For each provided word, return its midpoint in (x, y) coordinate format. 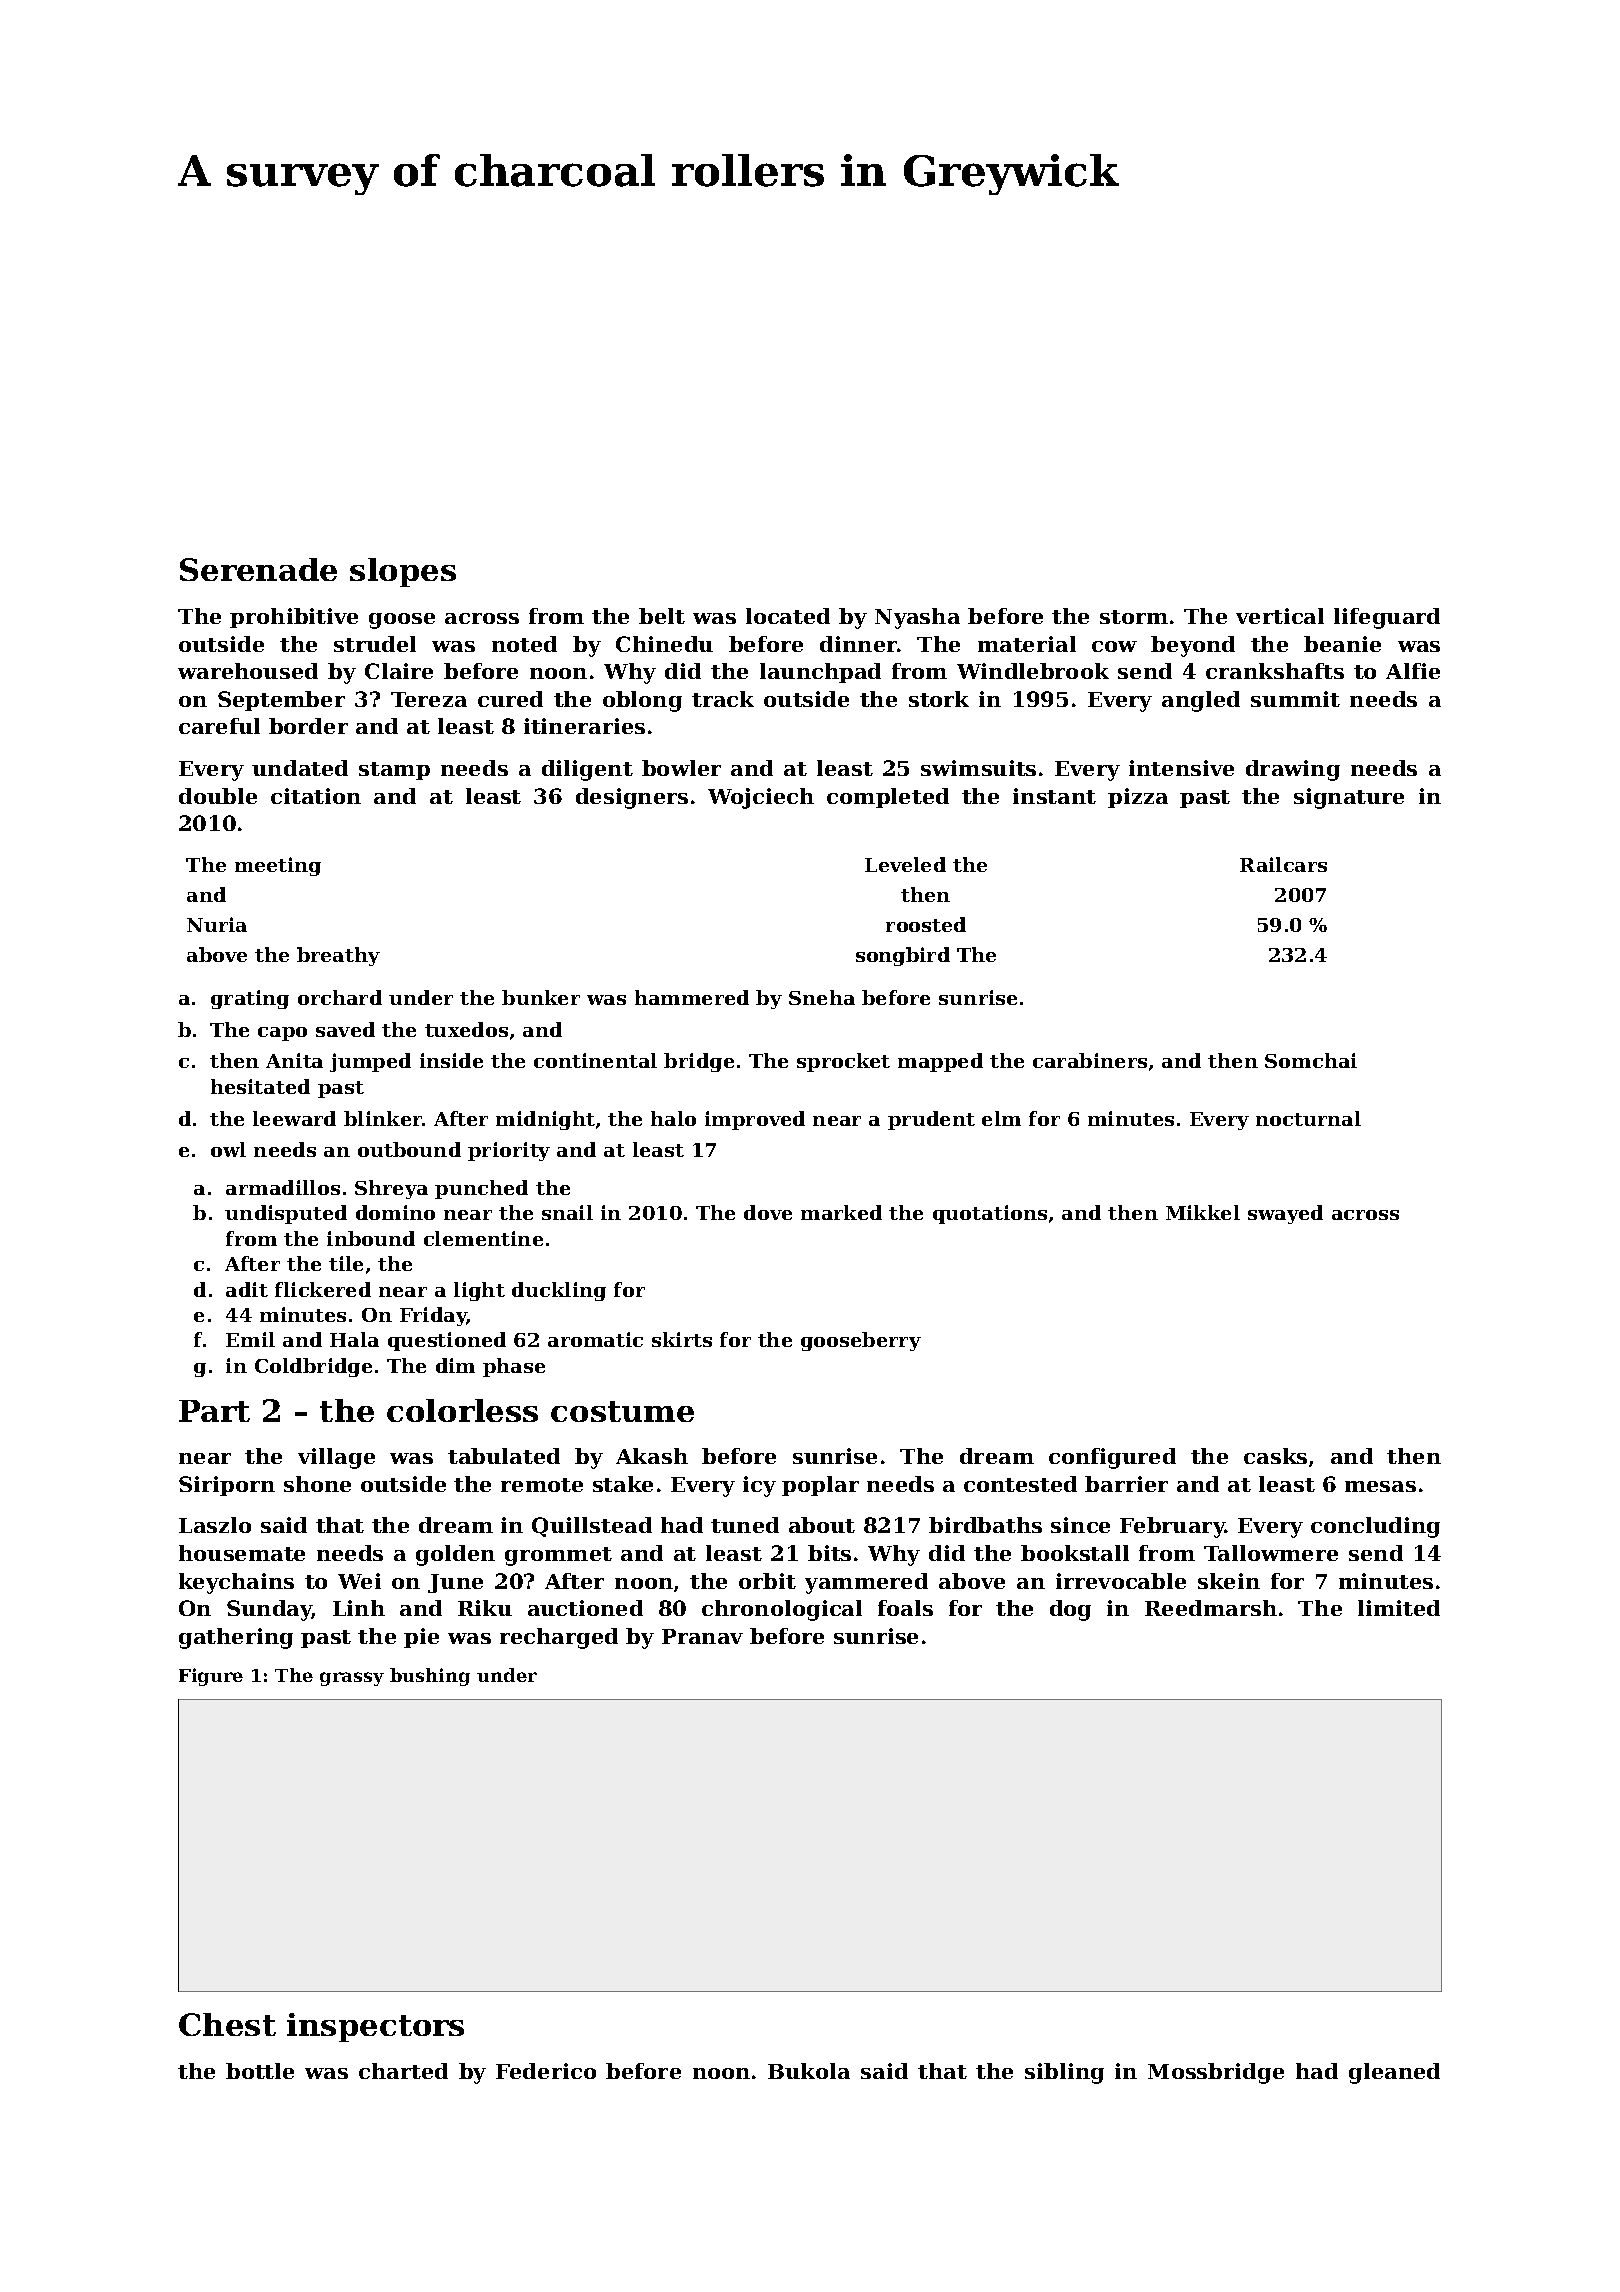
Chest (227, 2024)
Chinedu (664, 644)
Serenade (258, 569)
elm (1001, 1118)
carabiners (1090, 1060)
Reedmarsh (1211, 1608)
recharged (559, 1638)
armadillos (283, 1187)
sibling (1064, 2073)
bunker (541, 997)
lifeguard (1387, 618)
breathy (338, 956)
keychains (236, 1583)
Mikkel (1203, 1212)
